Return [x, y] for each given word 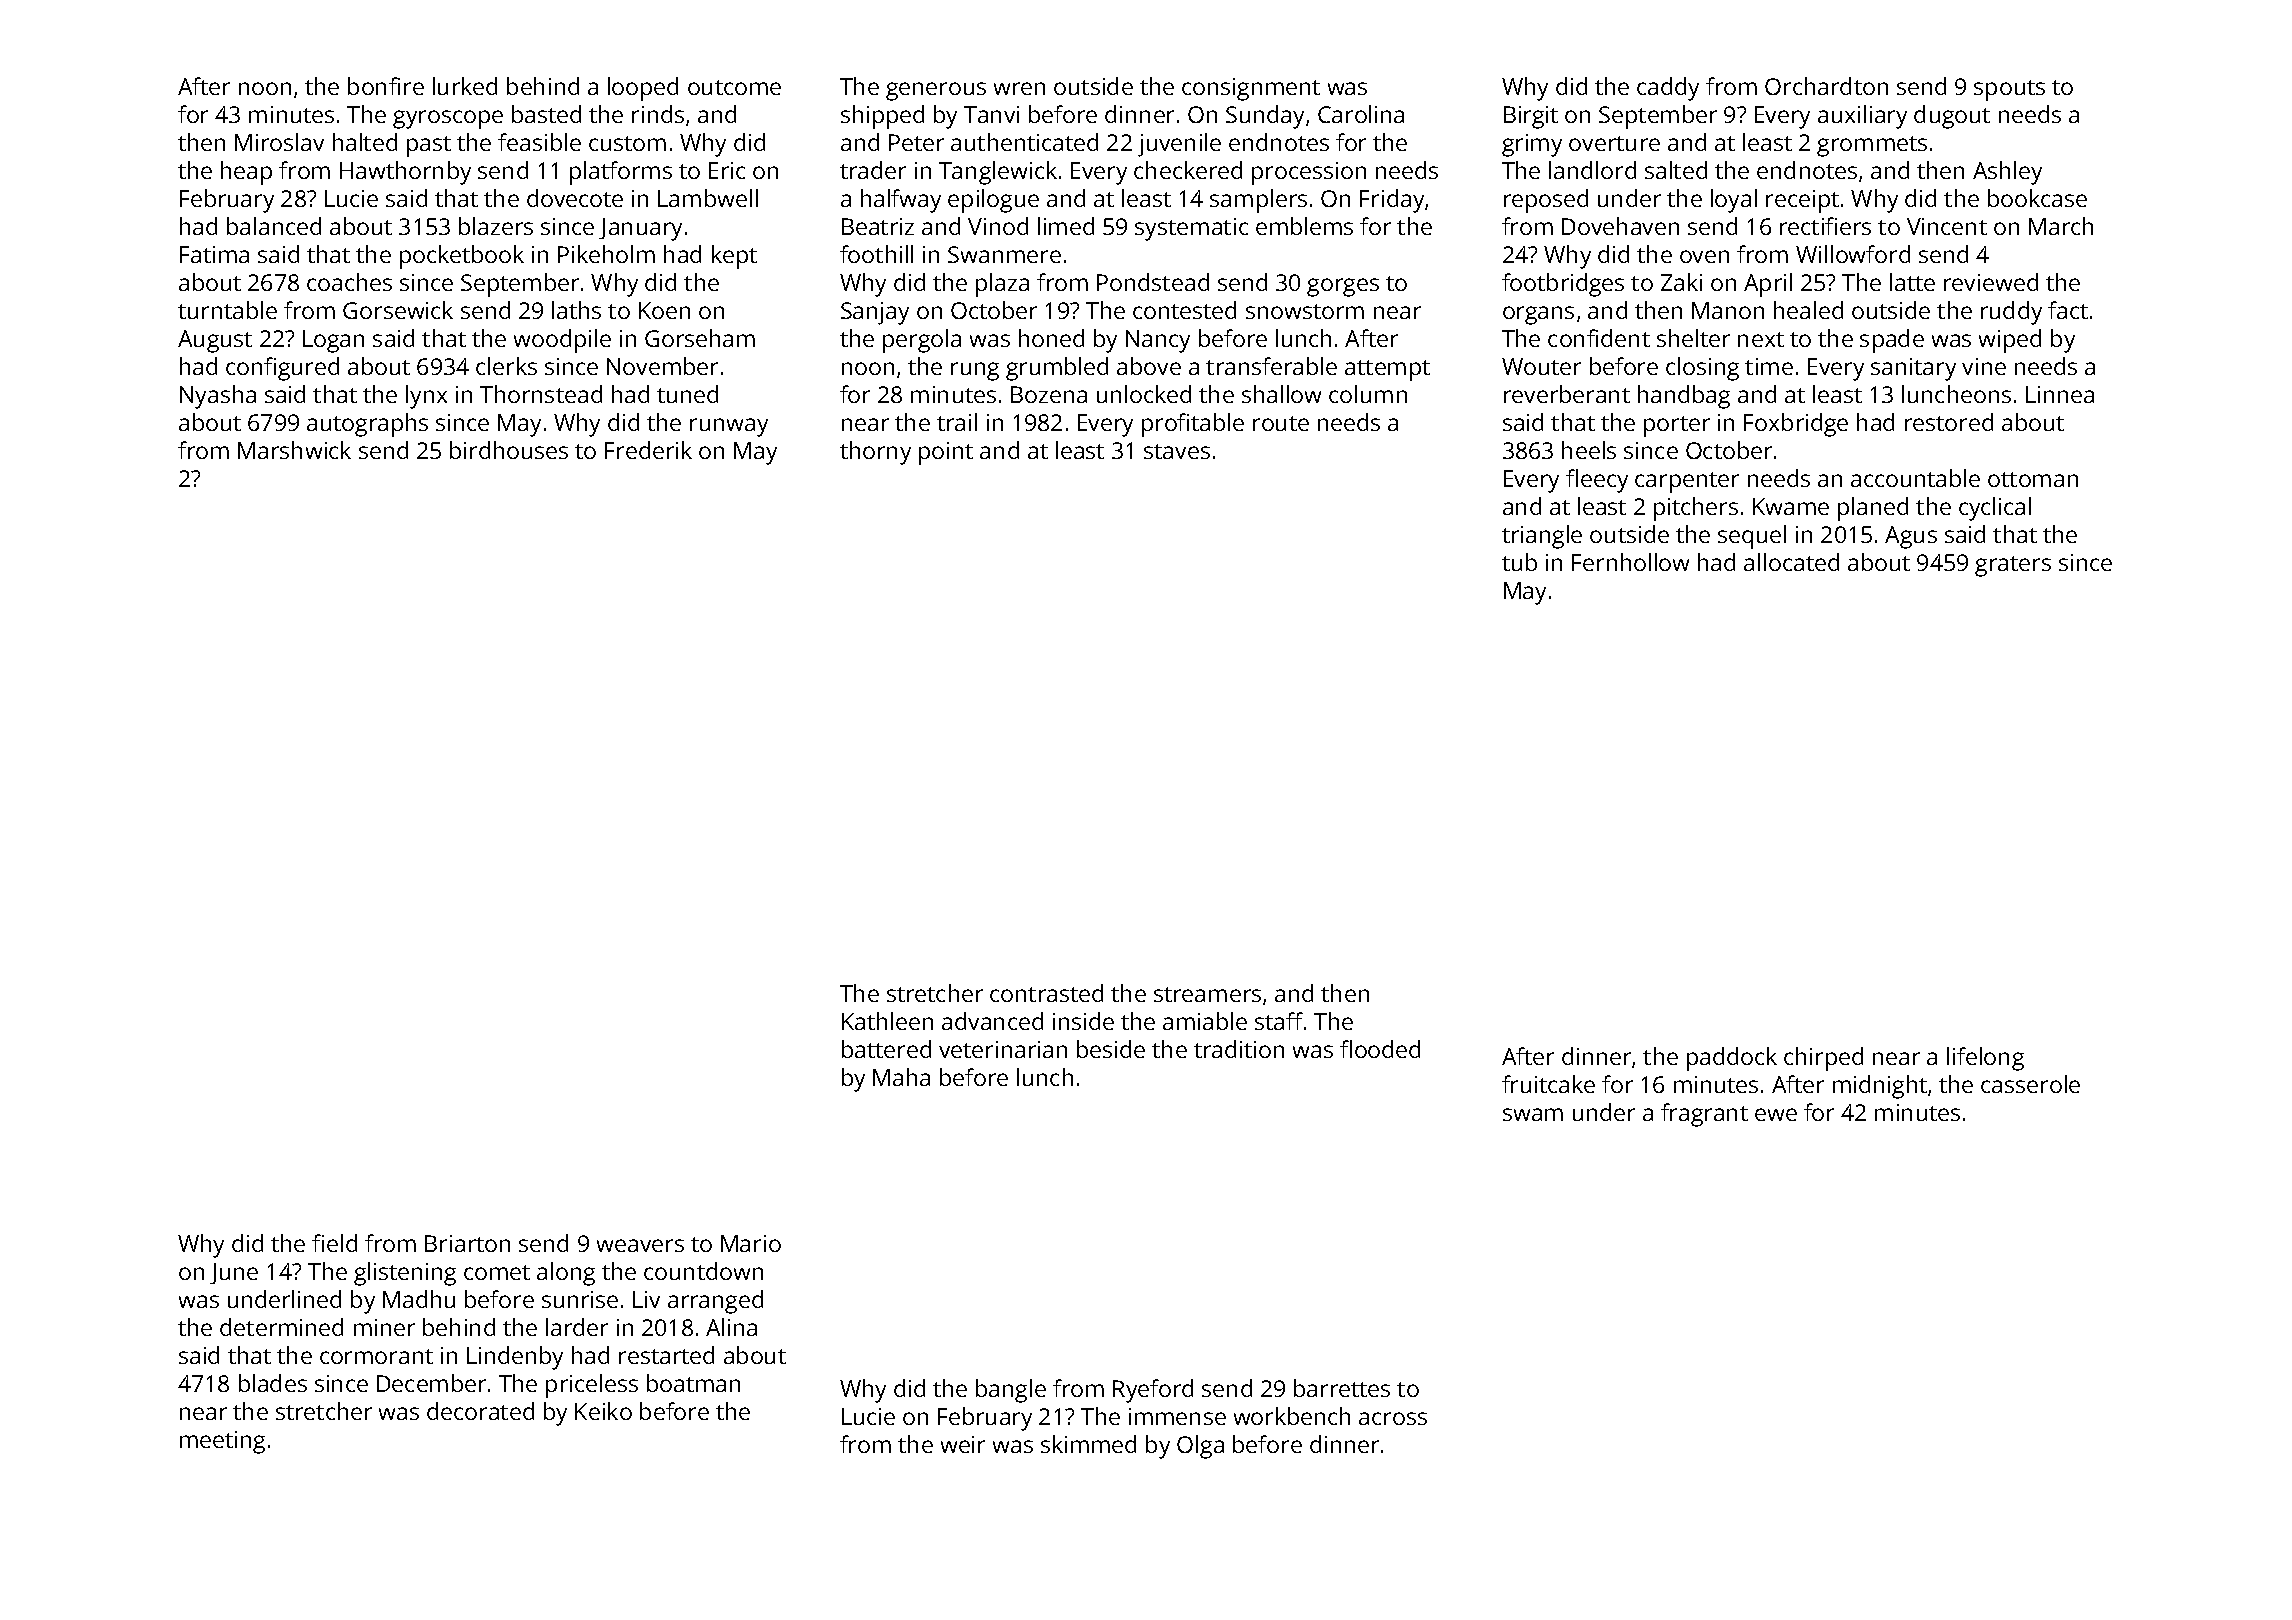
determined [281, 1327]
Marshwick [294, 450]
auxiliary [1862, 117]
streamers [1207, 994]
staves [1177, 451]
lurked [465, 86]
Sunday [1265, 117]
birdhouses [509, 450]
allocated [1791, 562]
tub [1519, 562]
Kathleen [887, 1021]
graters [2013, 566]
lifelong [1985, 1059]
